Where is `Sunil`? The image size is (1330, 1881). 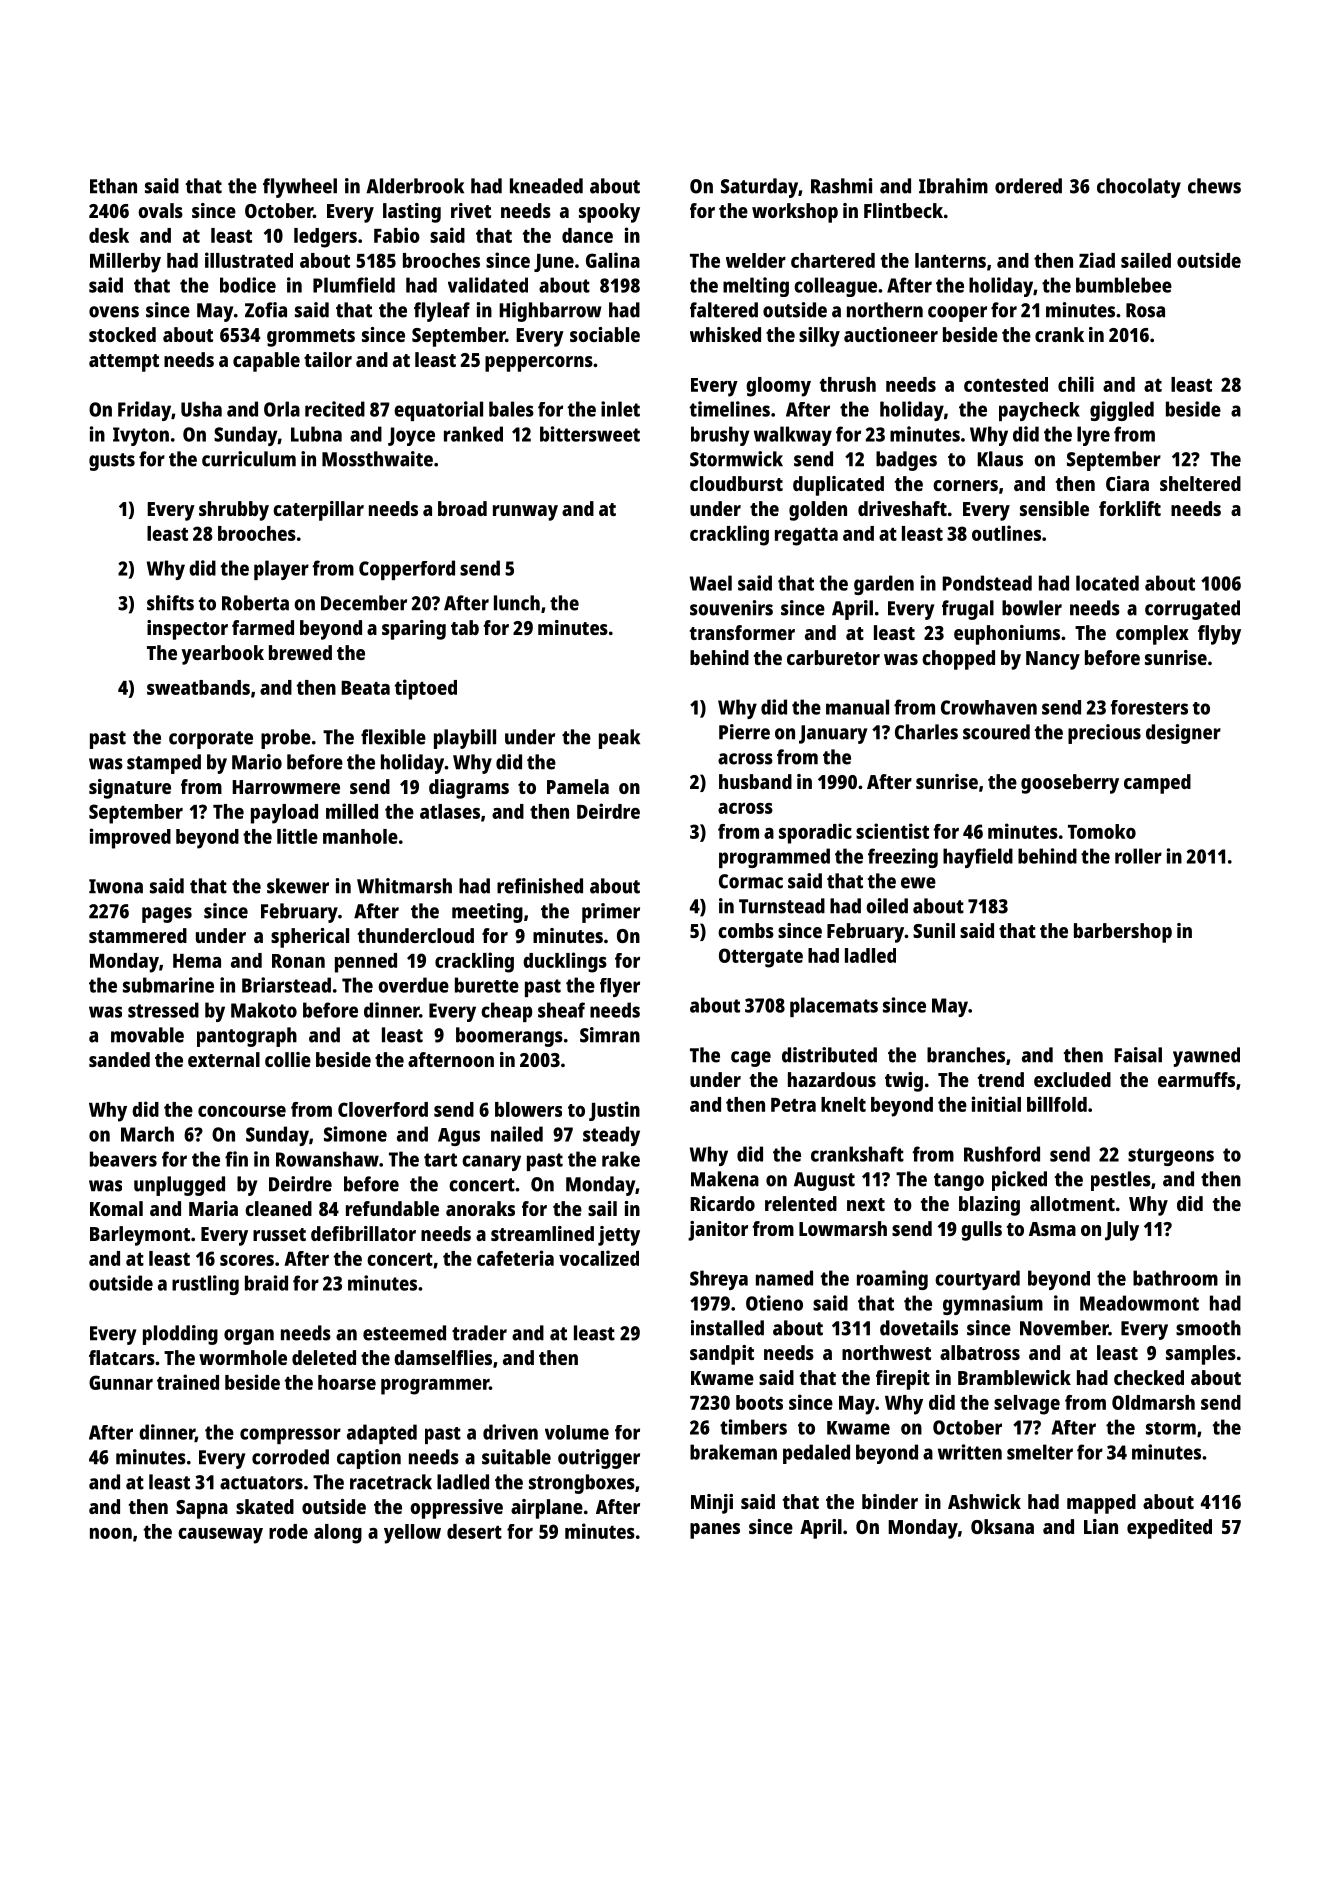 Sunil is located at coordinates (934, 930).
